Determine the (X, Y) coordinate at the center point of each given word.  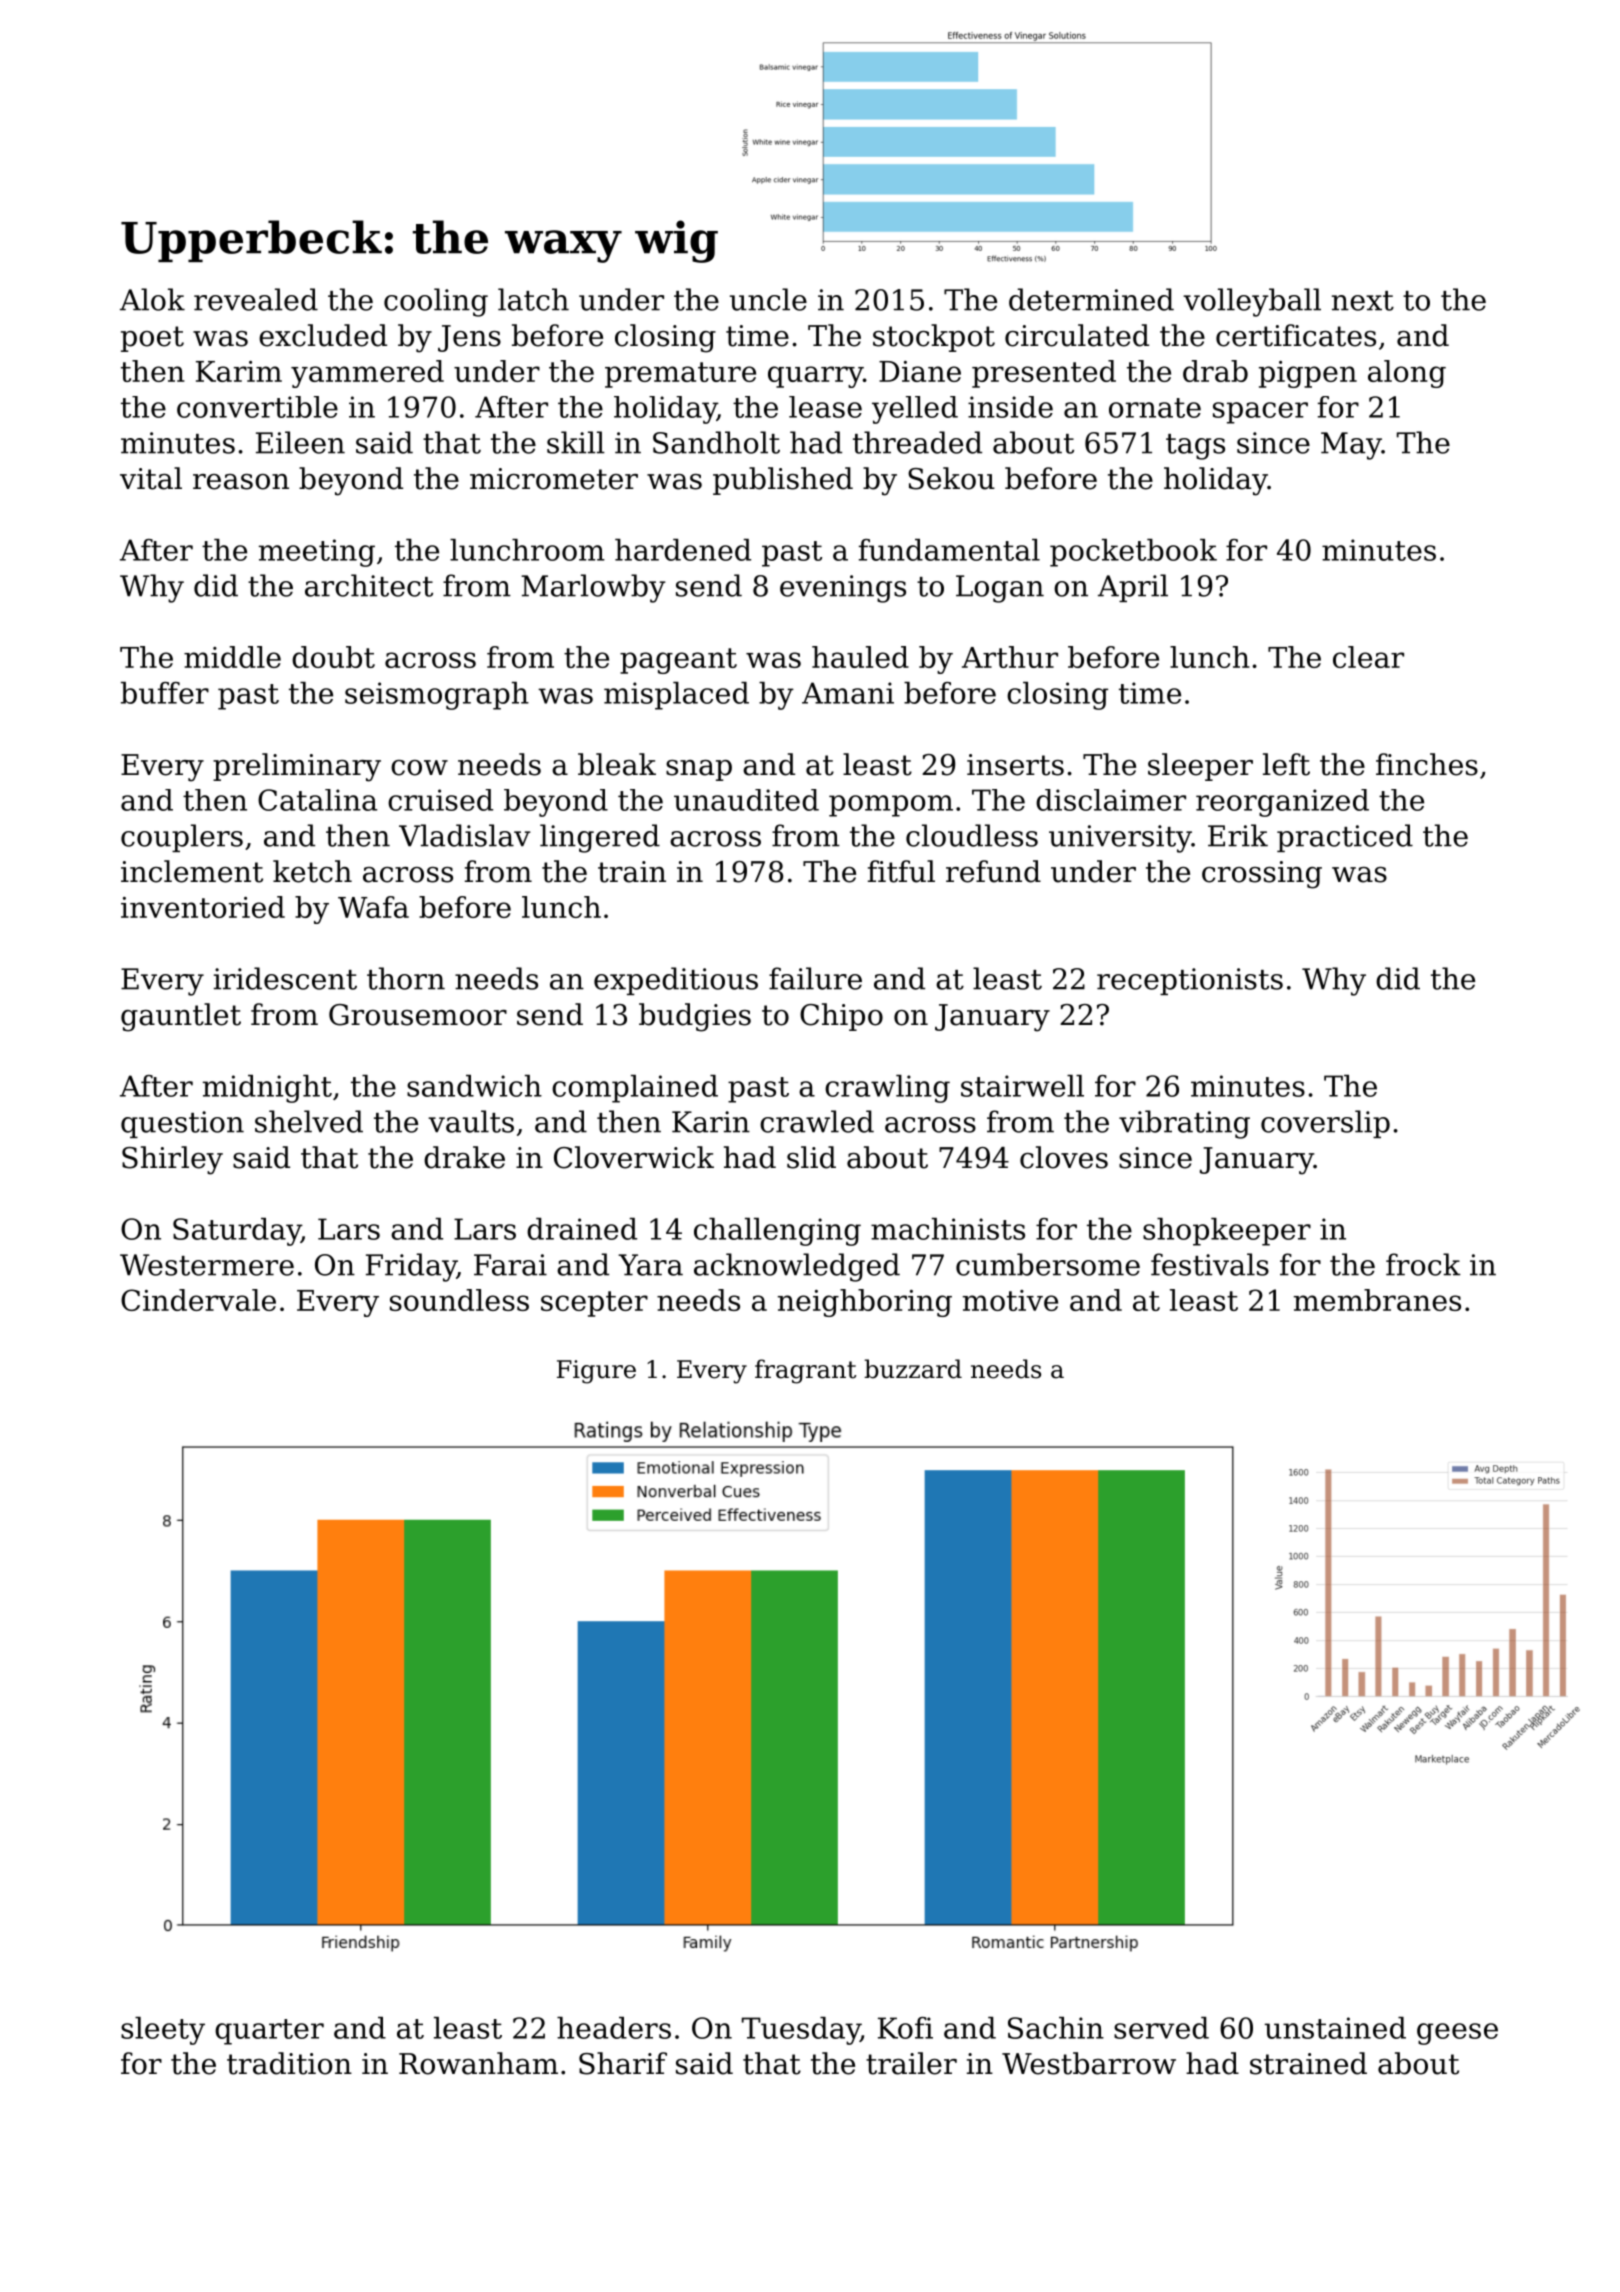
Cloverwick (634, 1157)
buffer (165, 693)
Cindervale (198, 1300)
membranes (1377, 1300)
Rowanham (478, 2063)
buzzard (913, 1369)
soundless (459, 1300)
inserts (1015, 765)
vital (151, 478)
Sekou (951, 478)
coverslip (1325, 1124)
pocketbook (1133, 553)
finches (1427, 764)
